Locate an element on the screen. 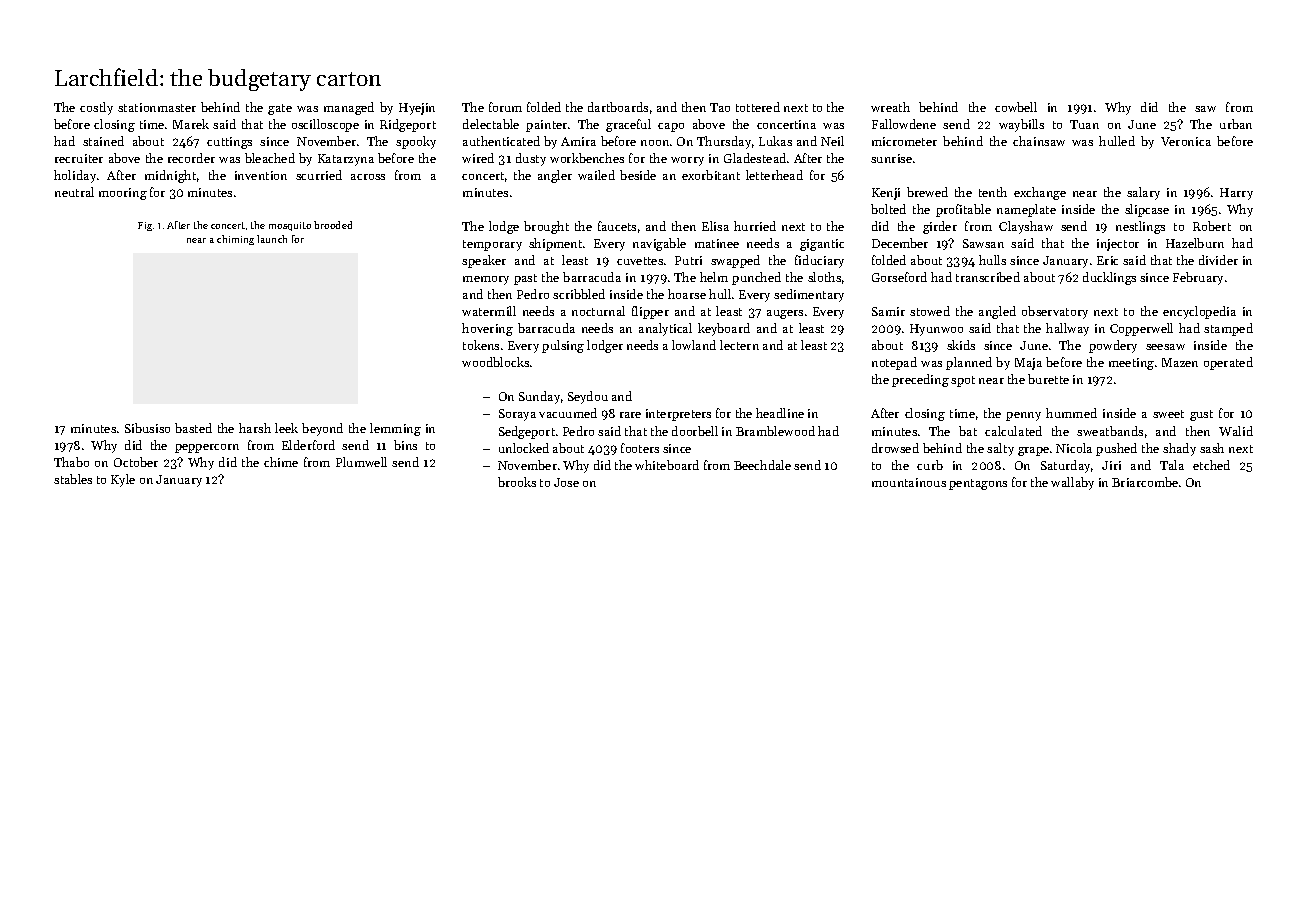  gate is located at coordinates (280, 109).
